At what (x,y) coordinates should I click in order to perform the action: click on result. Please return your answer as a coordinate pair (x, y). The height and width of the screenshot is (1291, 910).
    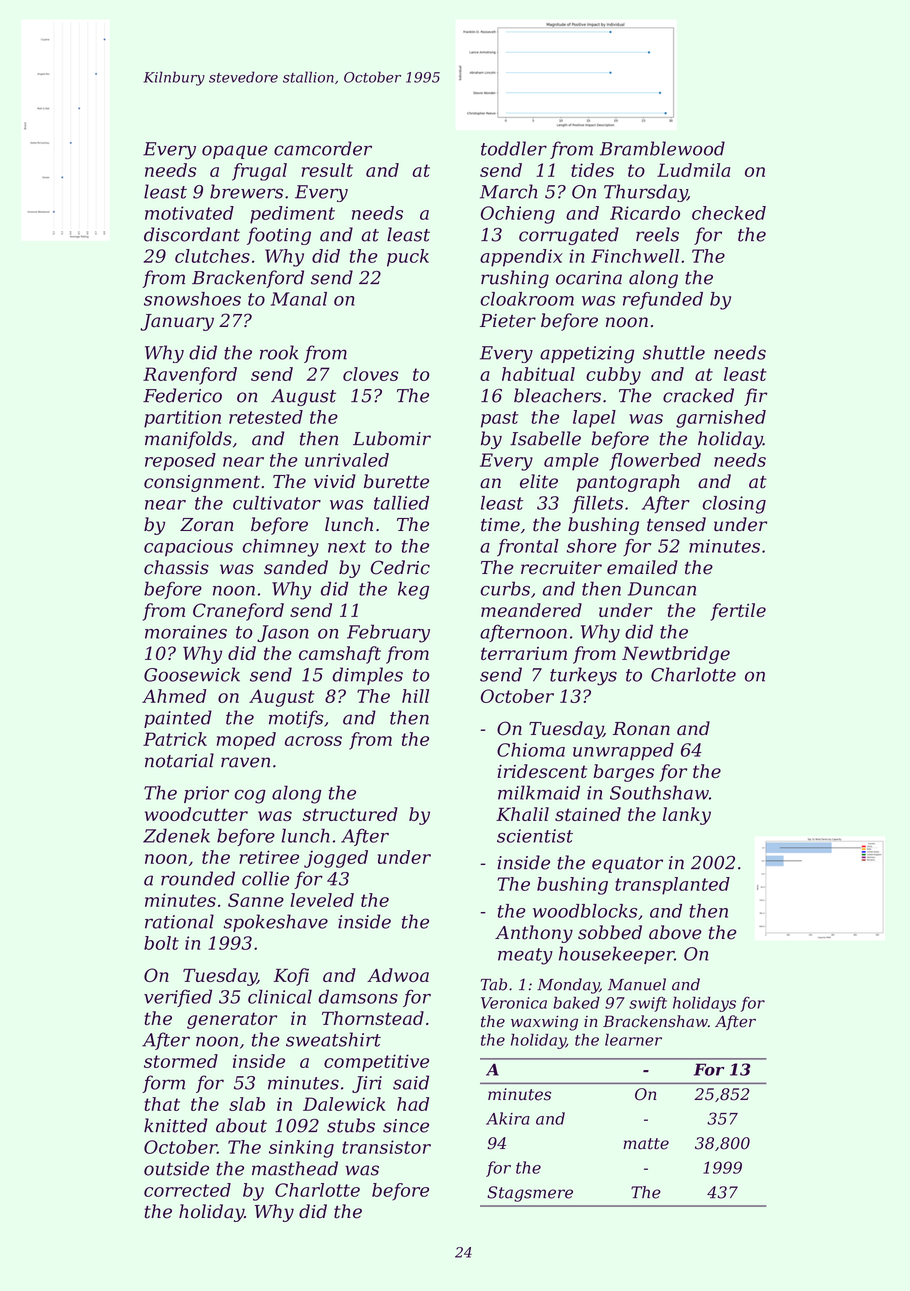
    Looking at the image, I should click on (327, 170).
